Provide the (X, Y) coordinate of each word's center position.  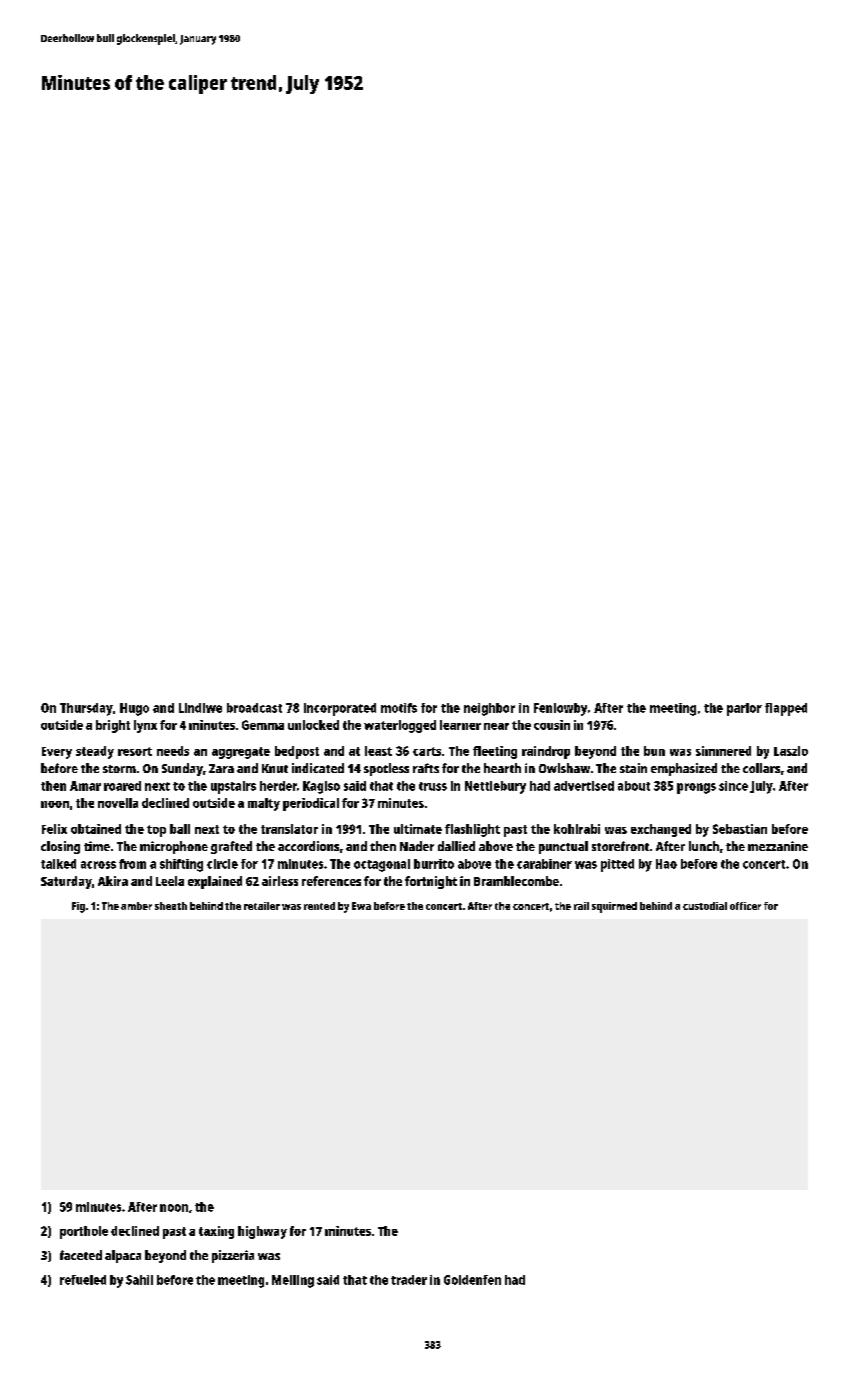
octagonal (382, 865)
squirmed (614, 907)
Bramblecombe (516, 881)
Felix (54, 829)
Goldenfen (472, 1280)
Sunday (182, 769)
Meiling (293, 1281)
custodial (705, 906)
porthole (84, 1232)
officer (745, 906)
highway (262, 1232)
